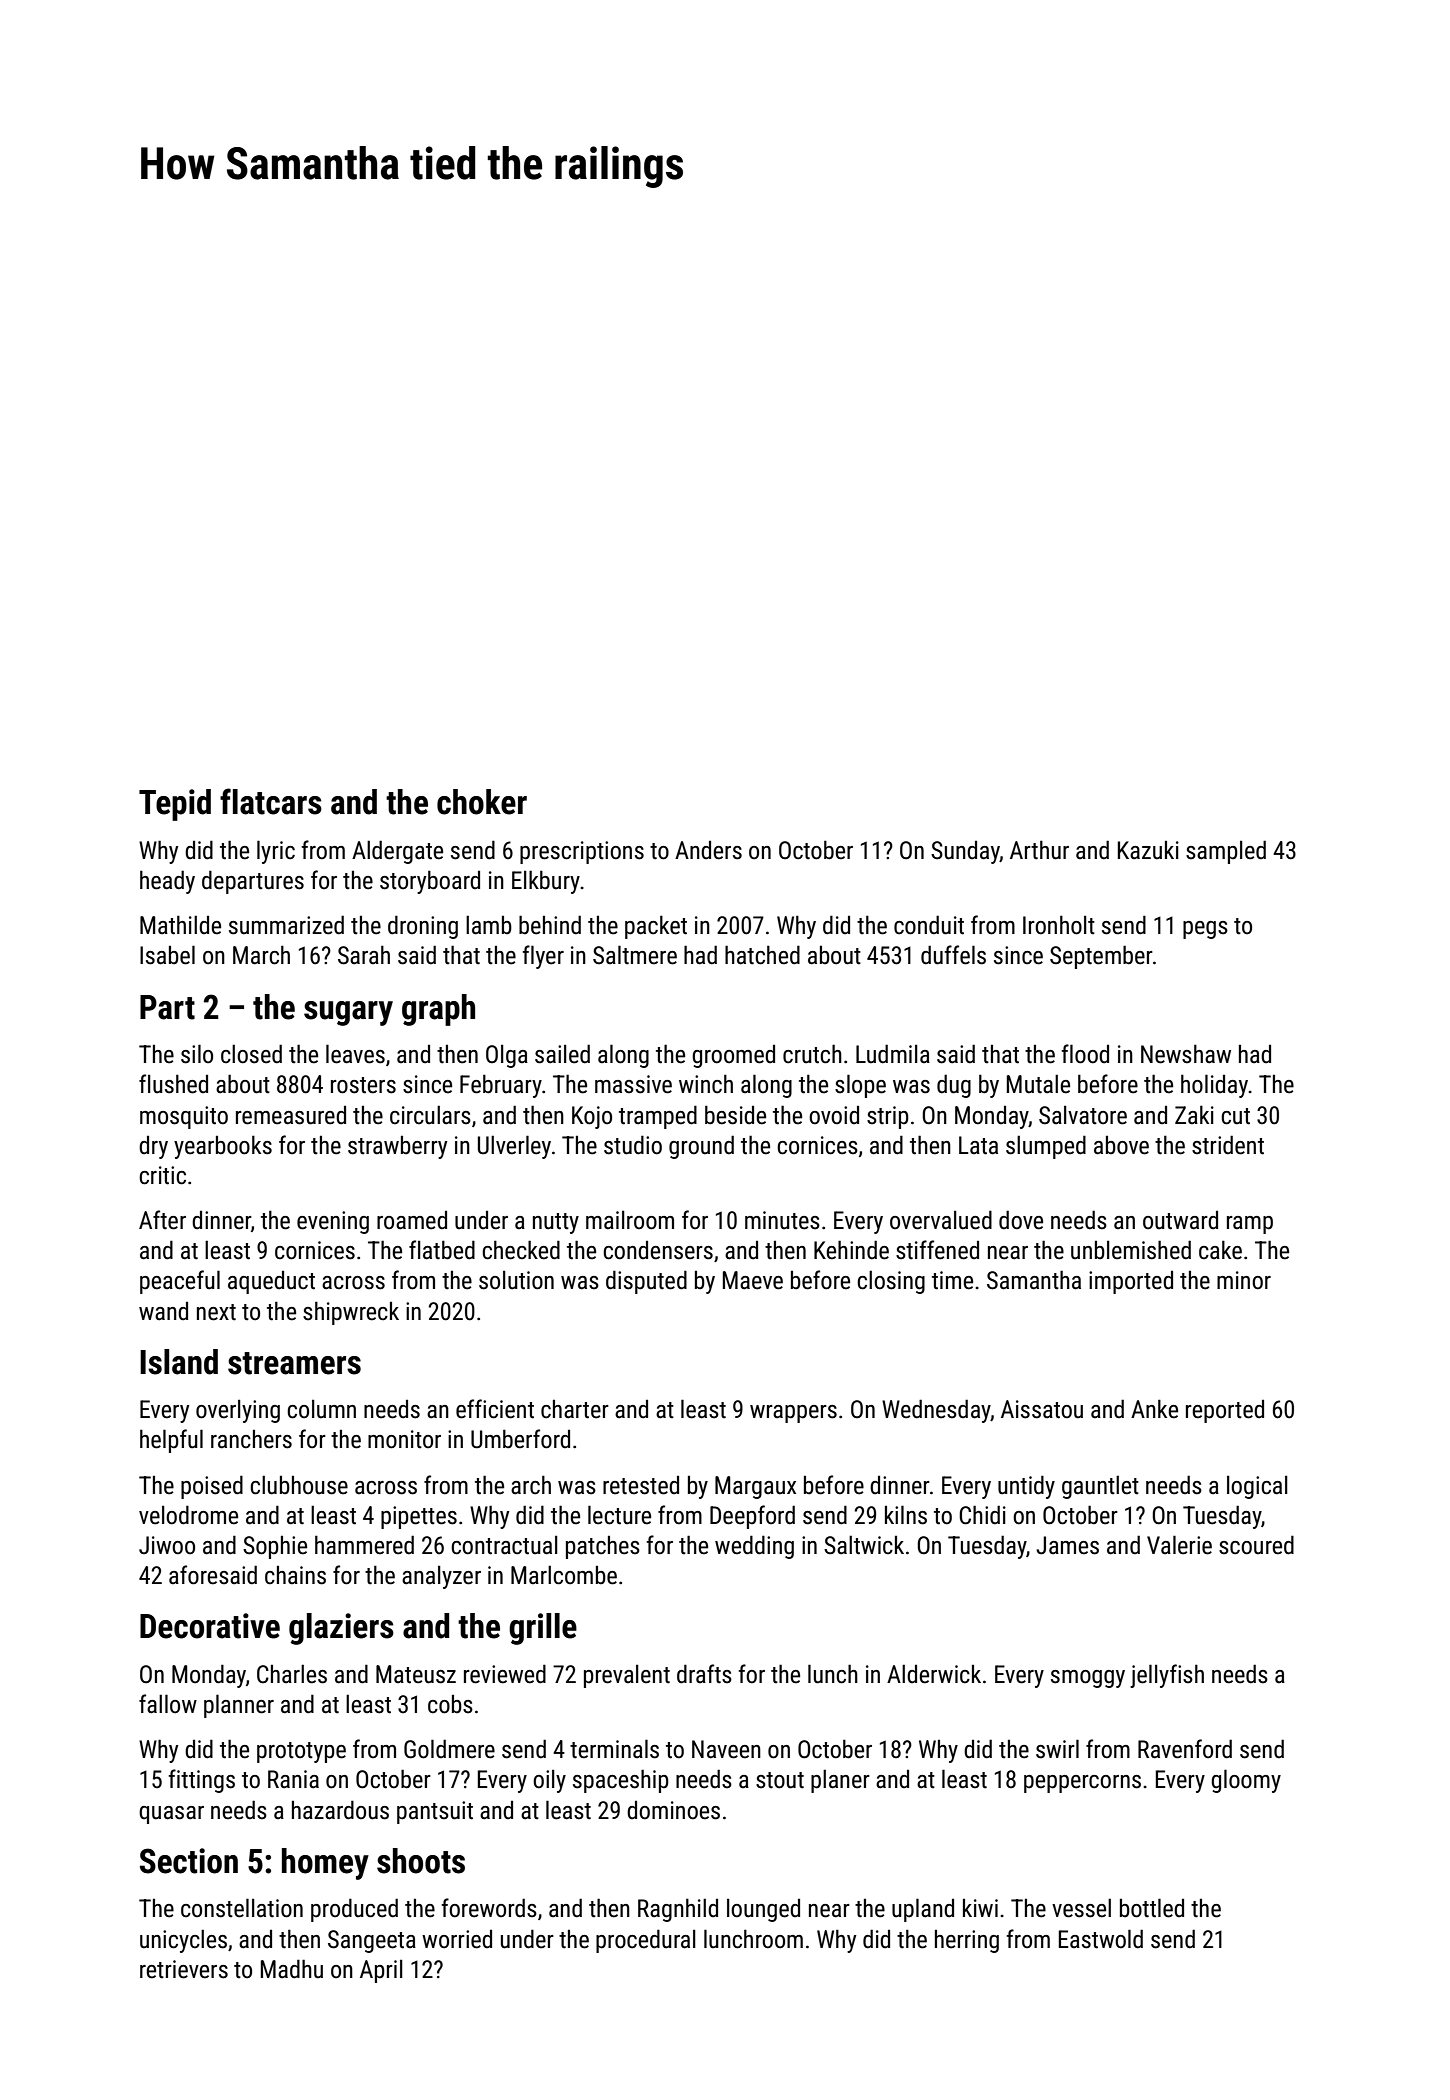 This screenshot has width=1450, height=2100. Describe the element at coordinates (1042, 1409) in the screenshot. I see `Aissatou` at that location.
